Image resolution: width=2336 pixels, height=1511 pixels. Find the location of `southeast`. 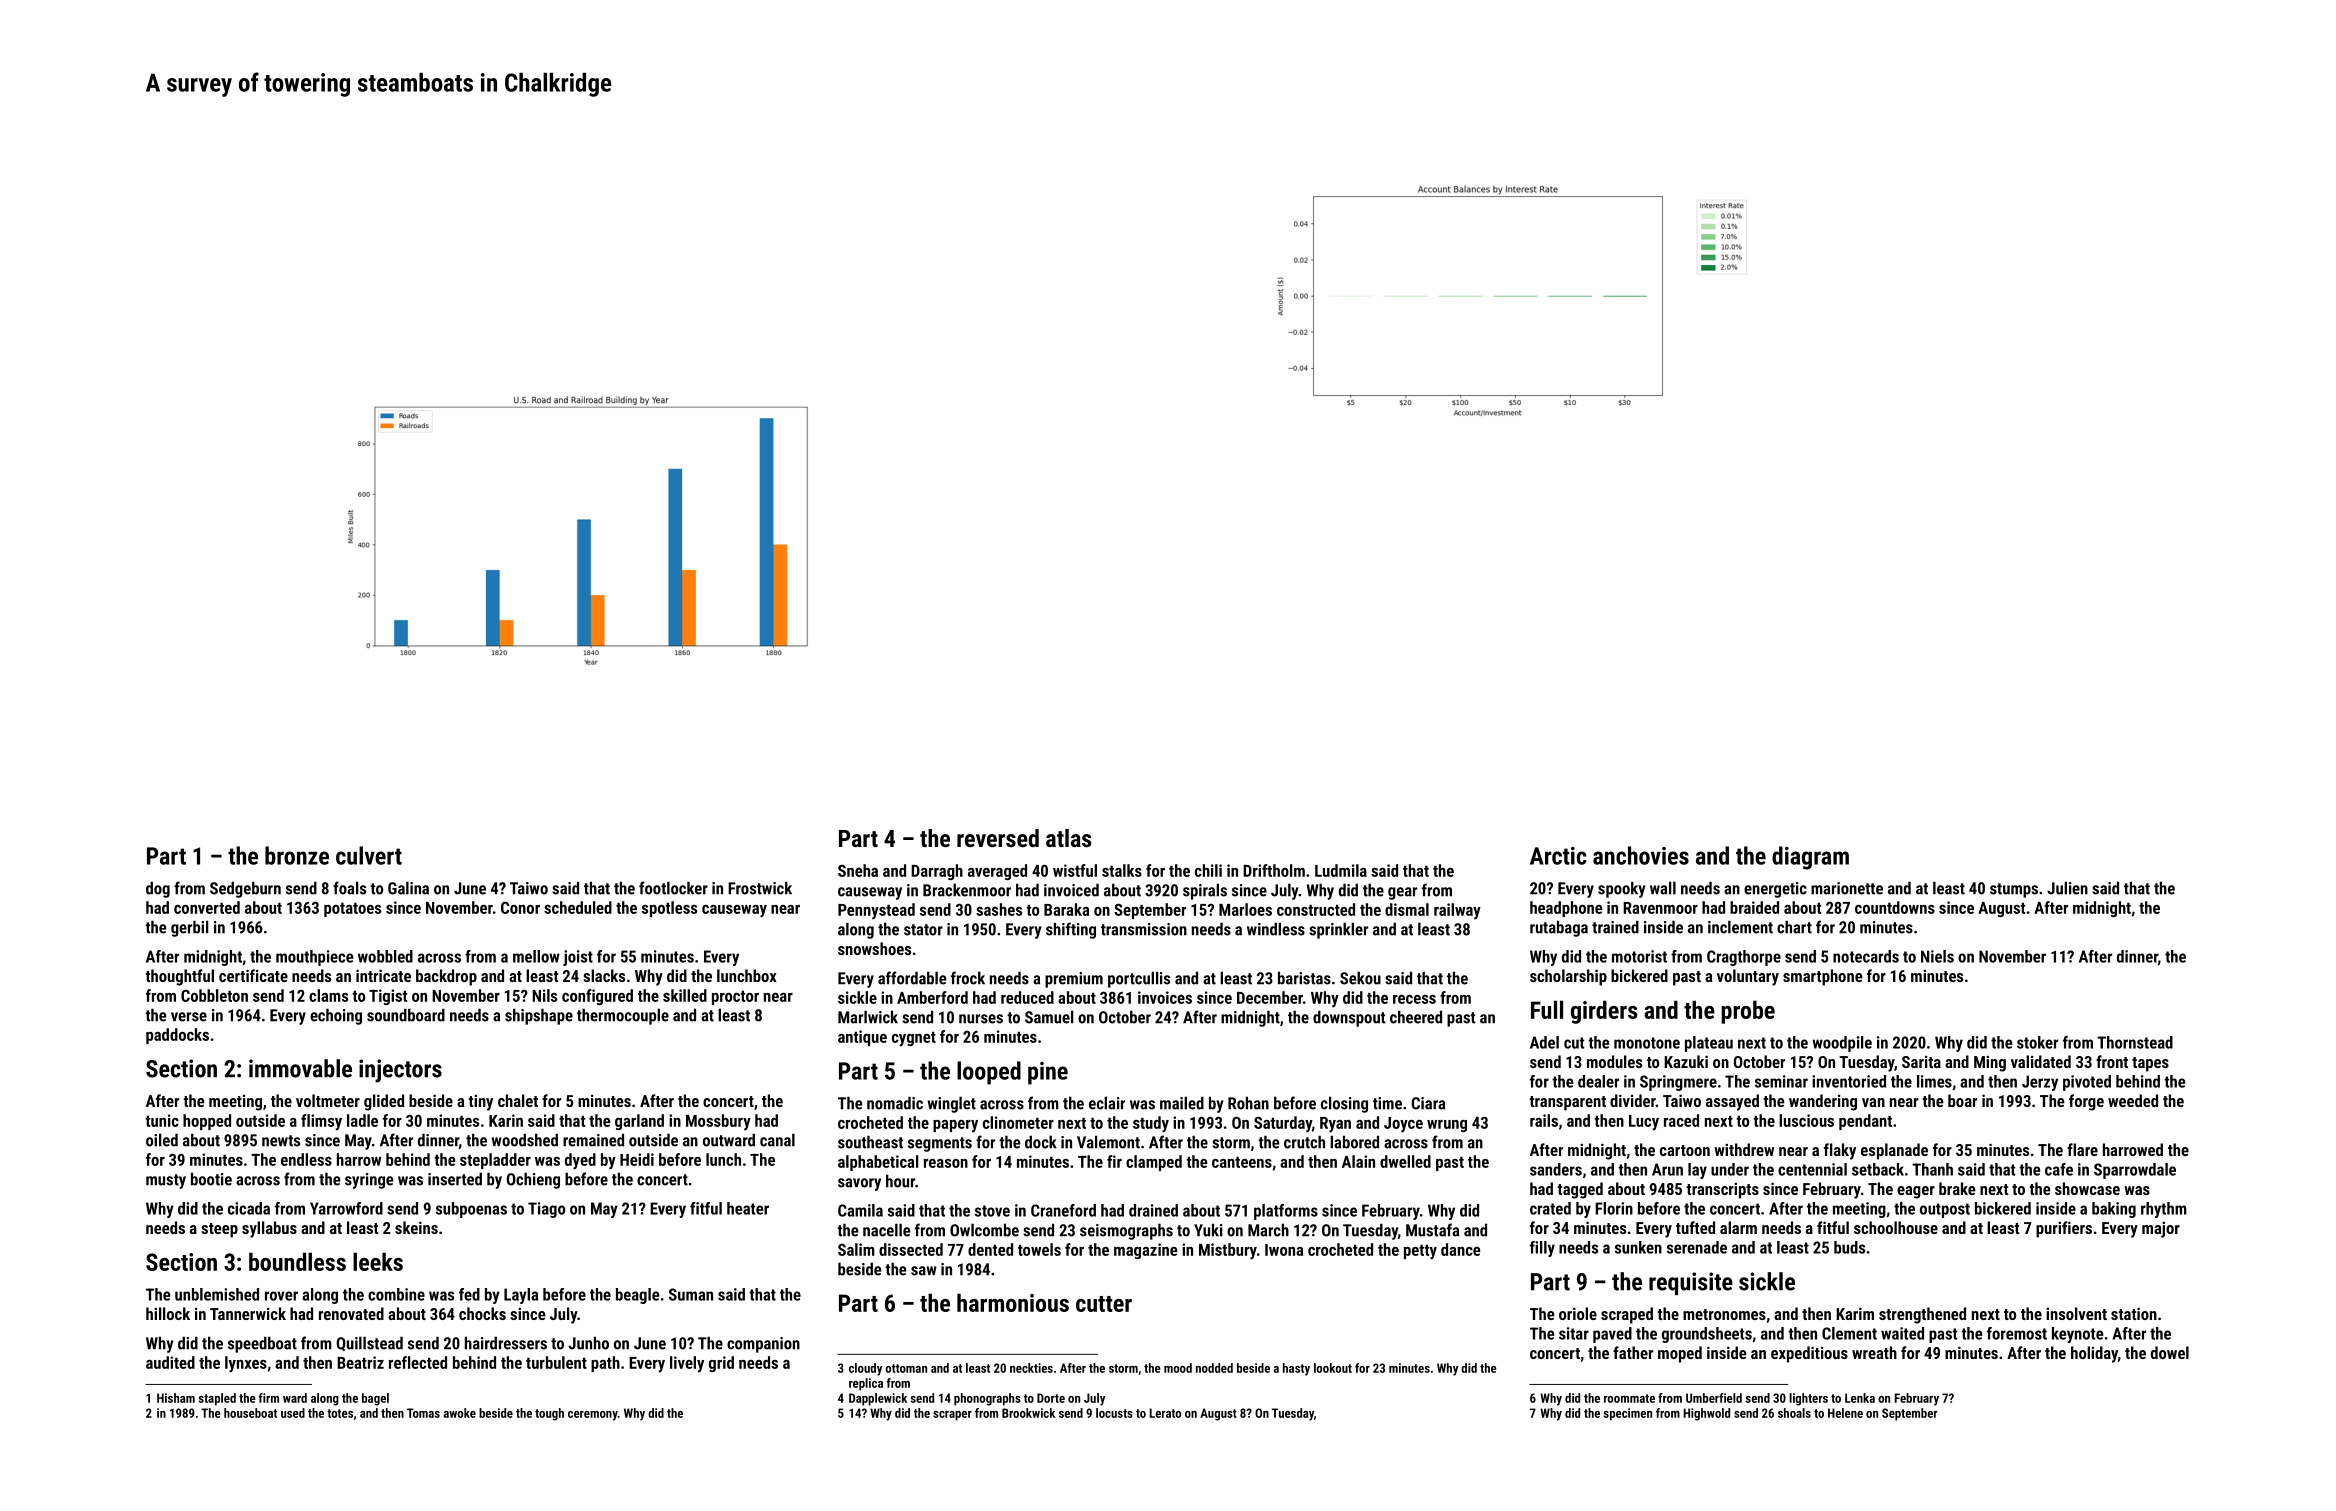

southeast is located at coordinates (870, 1142).
